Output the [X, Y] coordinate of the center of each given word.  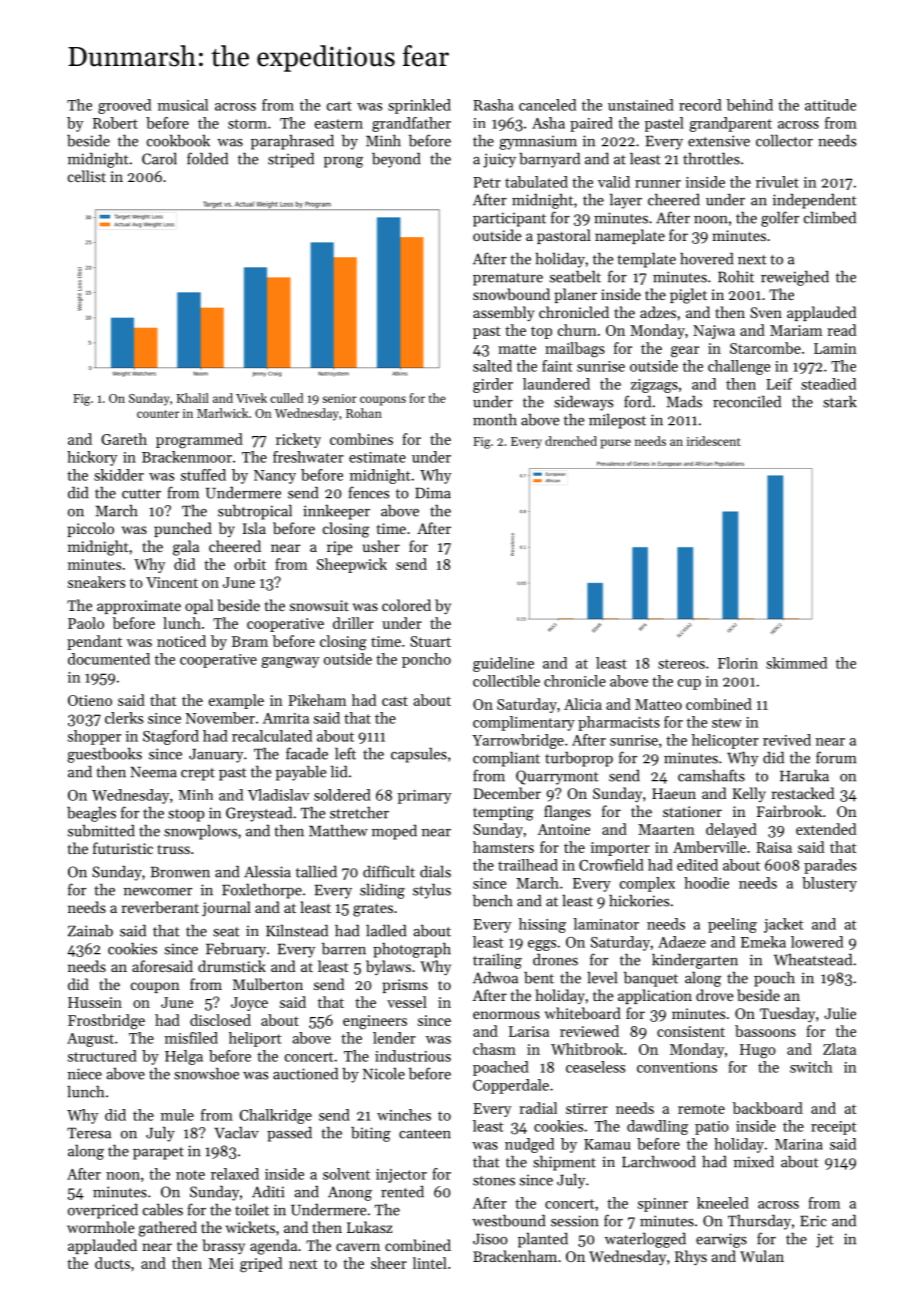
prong [343, 162]
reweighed [795, 278]
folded [207, 158]
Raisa [774, 847]
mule [177, 1115]
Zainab [90, 931]
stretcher [359, 813]
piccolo [91, 529]
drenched [571, 441]
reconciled [747, 401]
